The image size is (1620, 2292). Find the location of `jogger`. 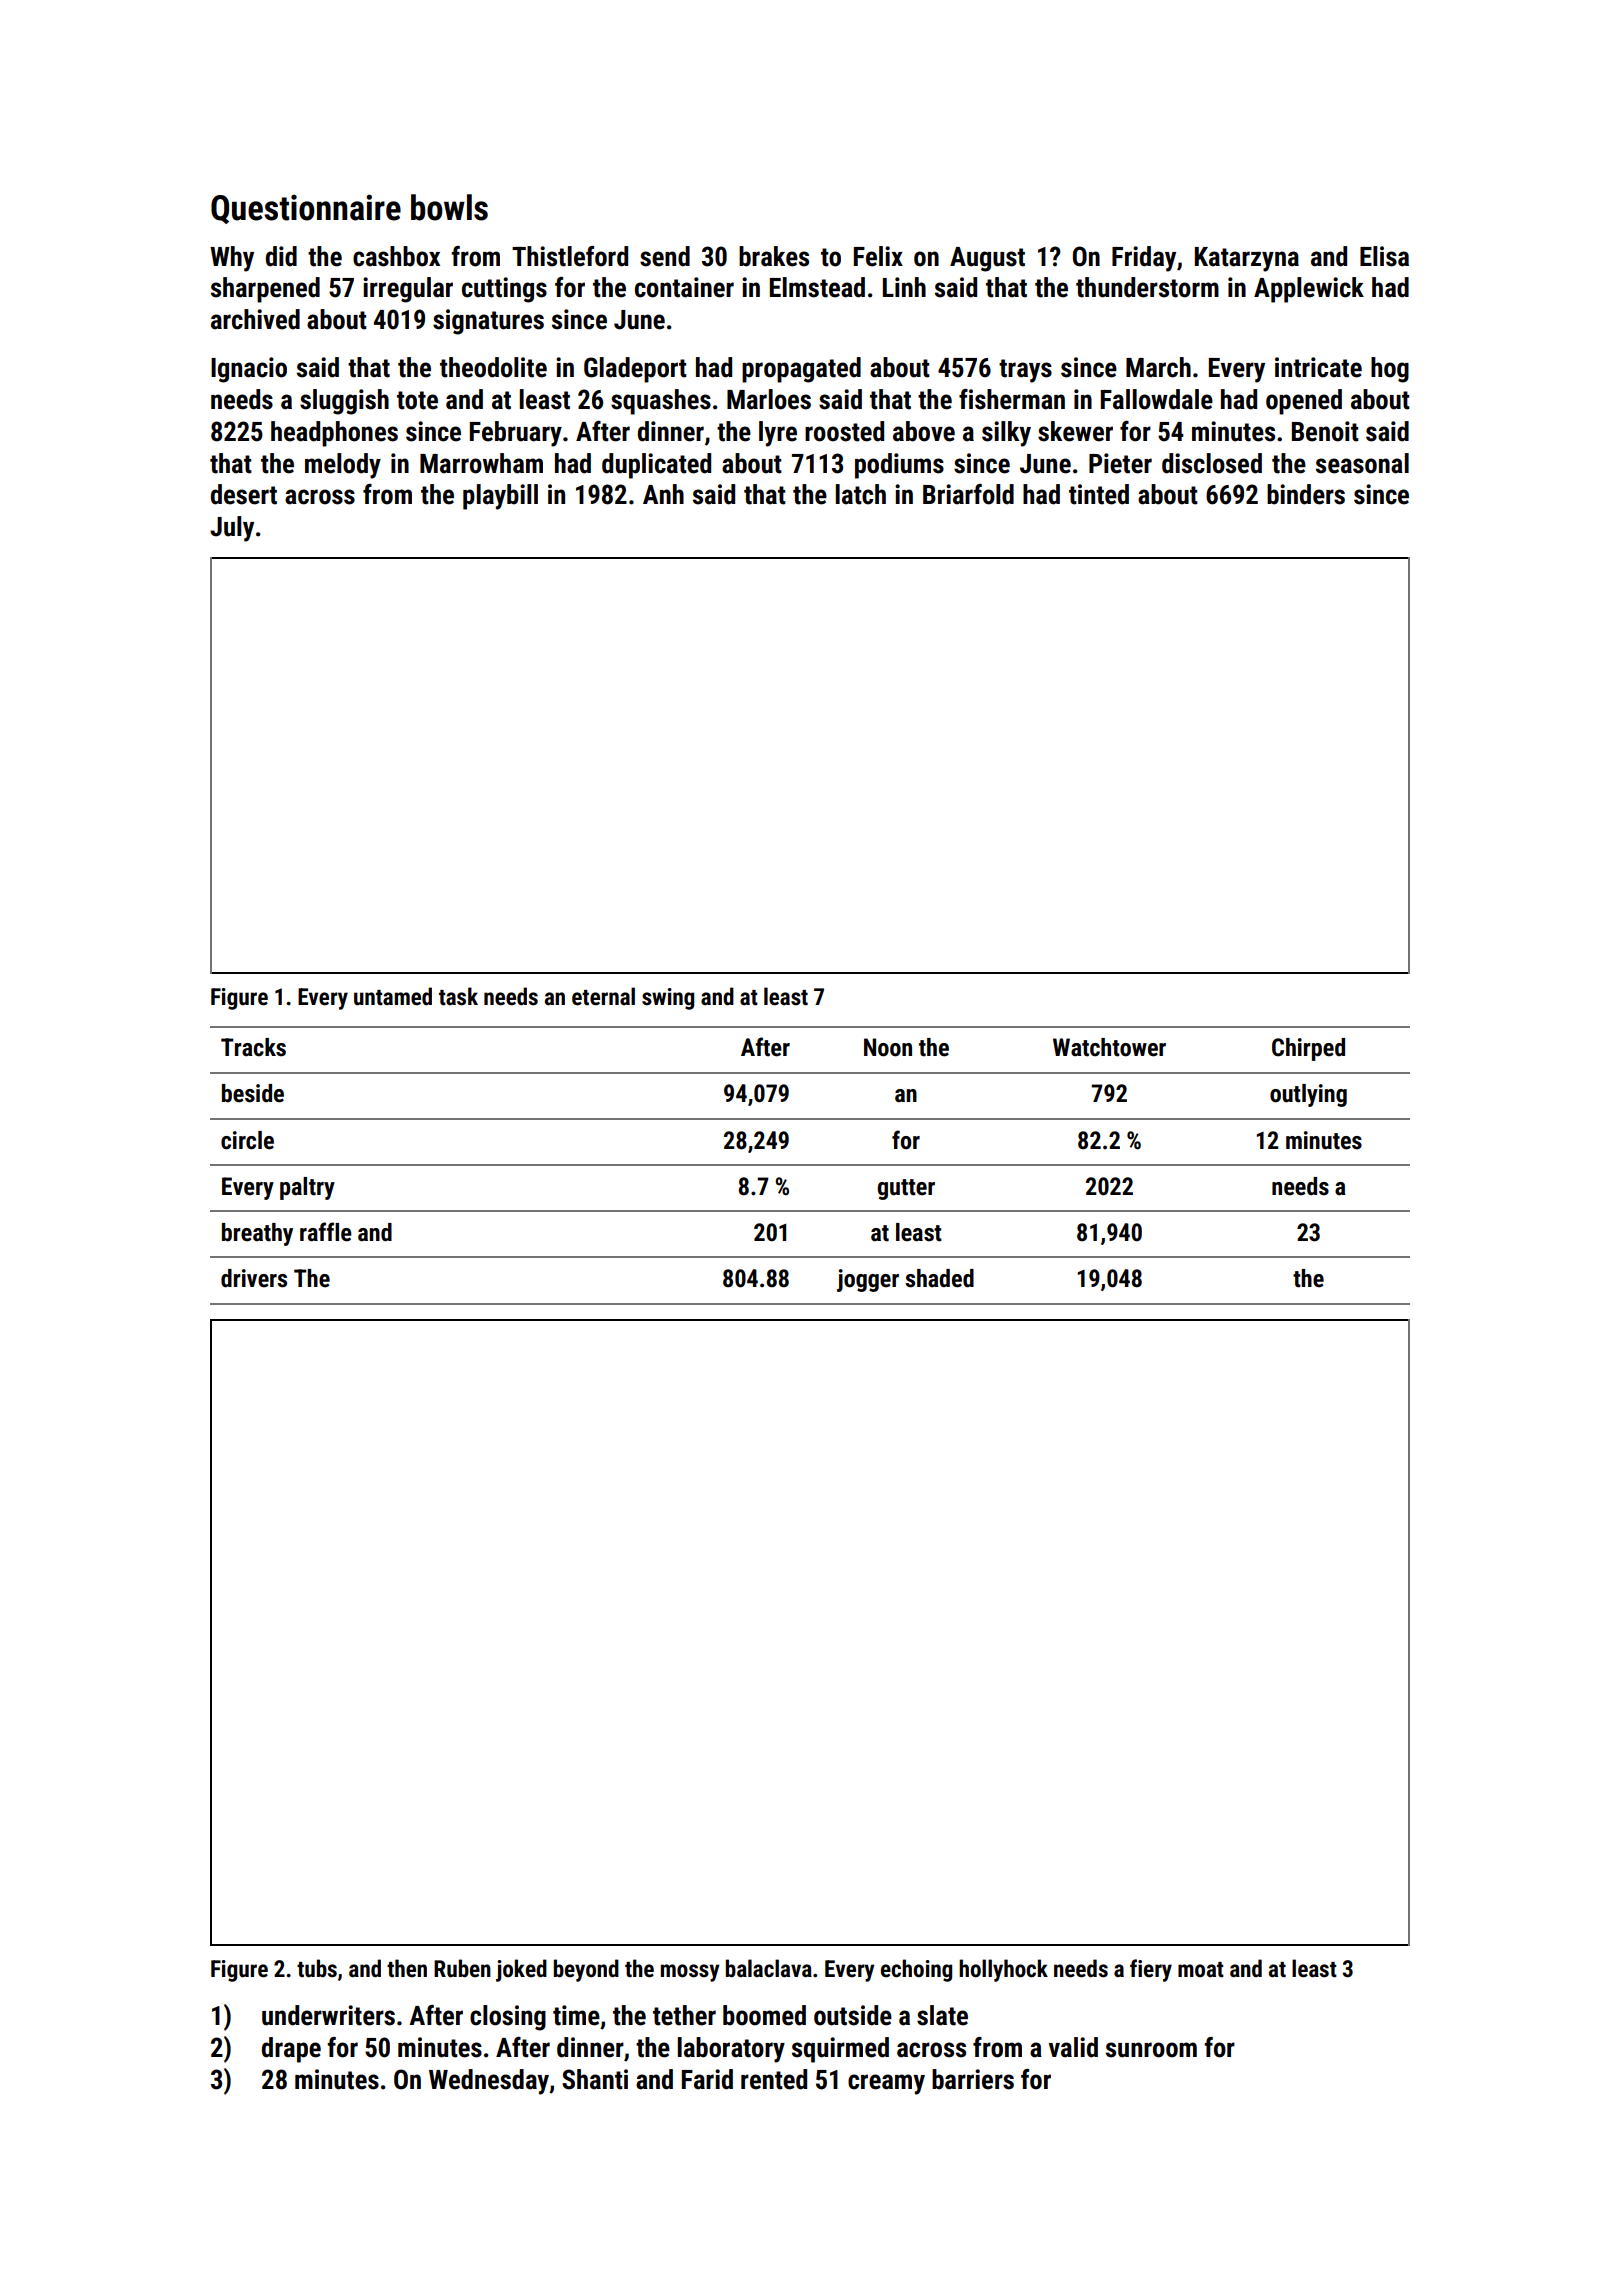

jogger is located at coordinates (868, 1280).
